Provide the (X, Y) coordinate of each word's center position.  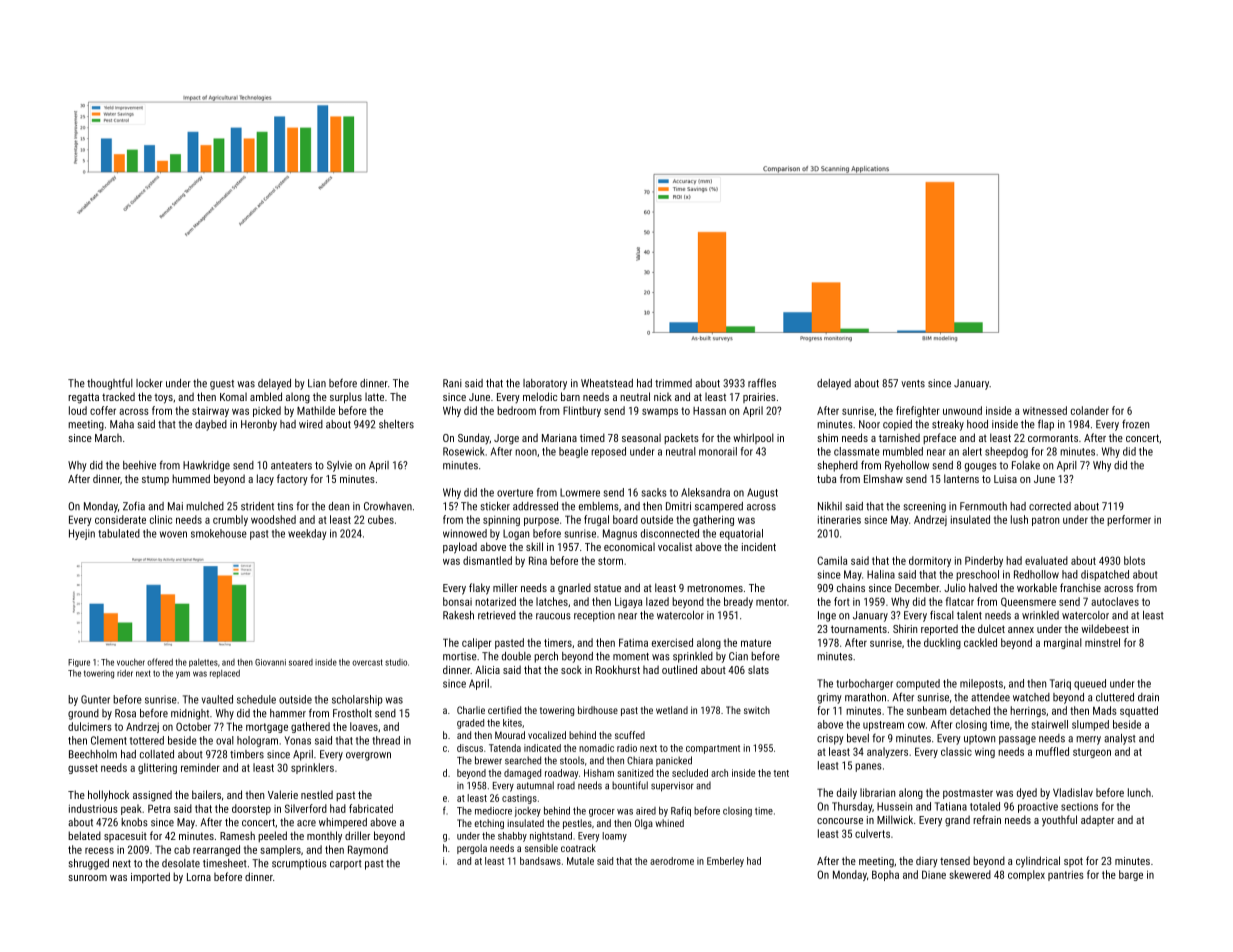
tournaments (859, 629)
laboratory (545, 384)
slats (758, 669)
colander (1090, 410)
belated (84, 835)
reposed (608, 452)
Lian (317, 383)
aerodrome (672, 861)
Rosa (125, 713)
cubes (381, 519)
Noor (869, 424)
